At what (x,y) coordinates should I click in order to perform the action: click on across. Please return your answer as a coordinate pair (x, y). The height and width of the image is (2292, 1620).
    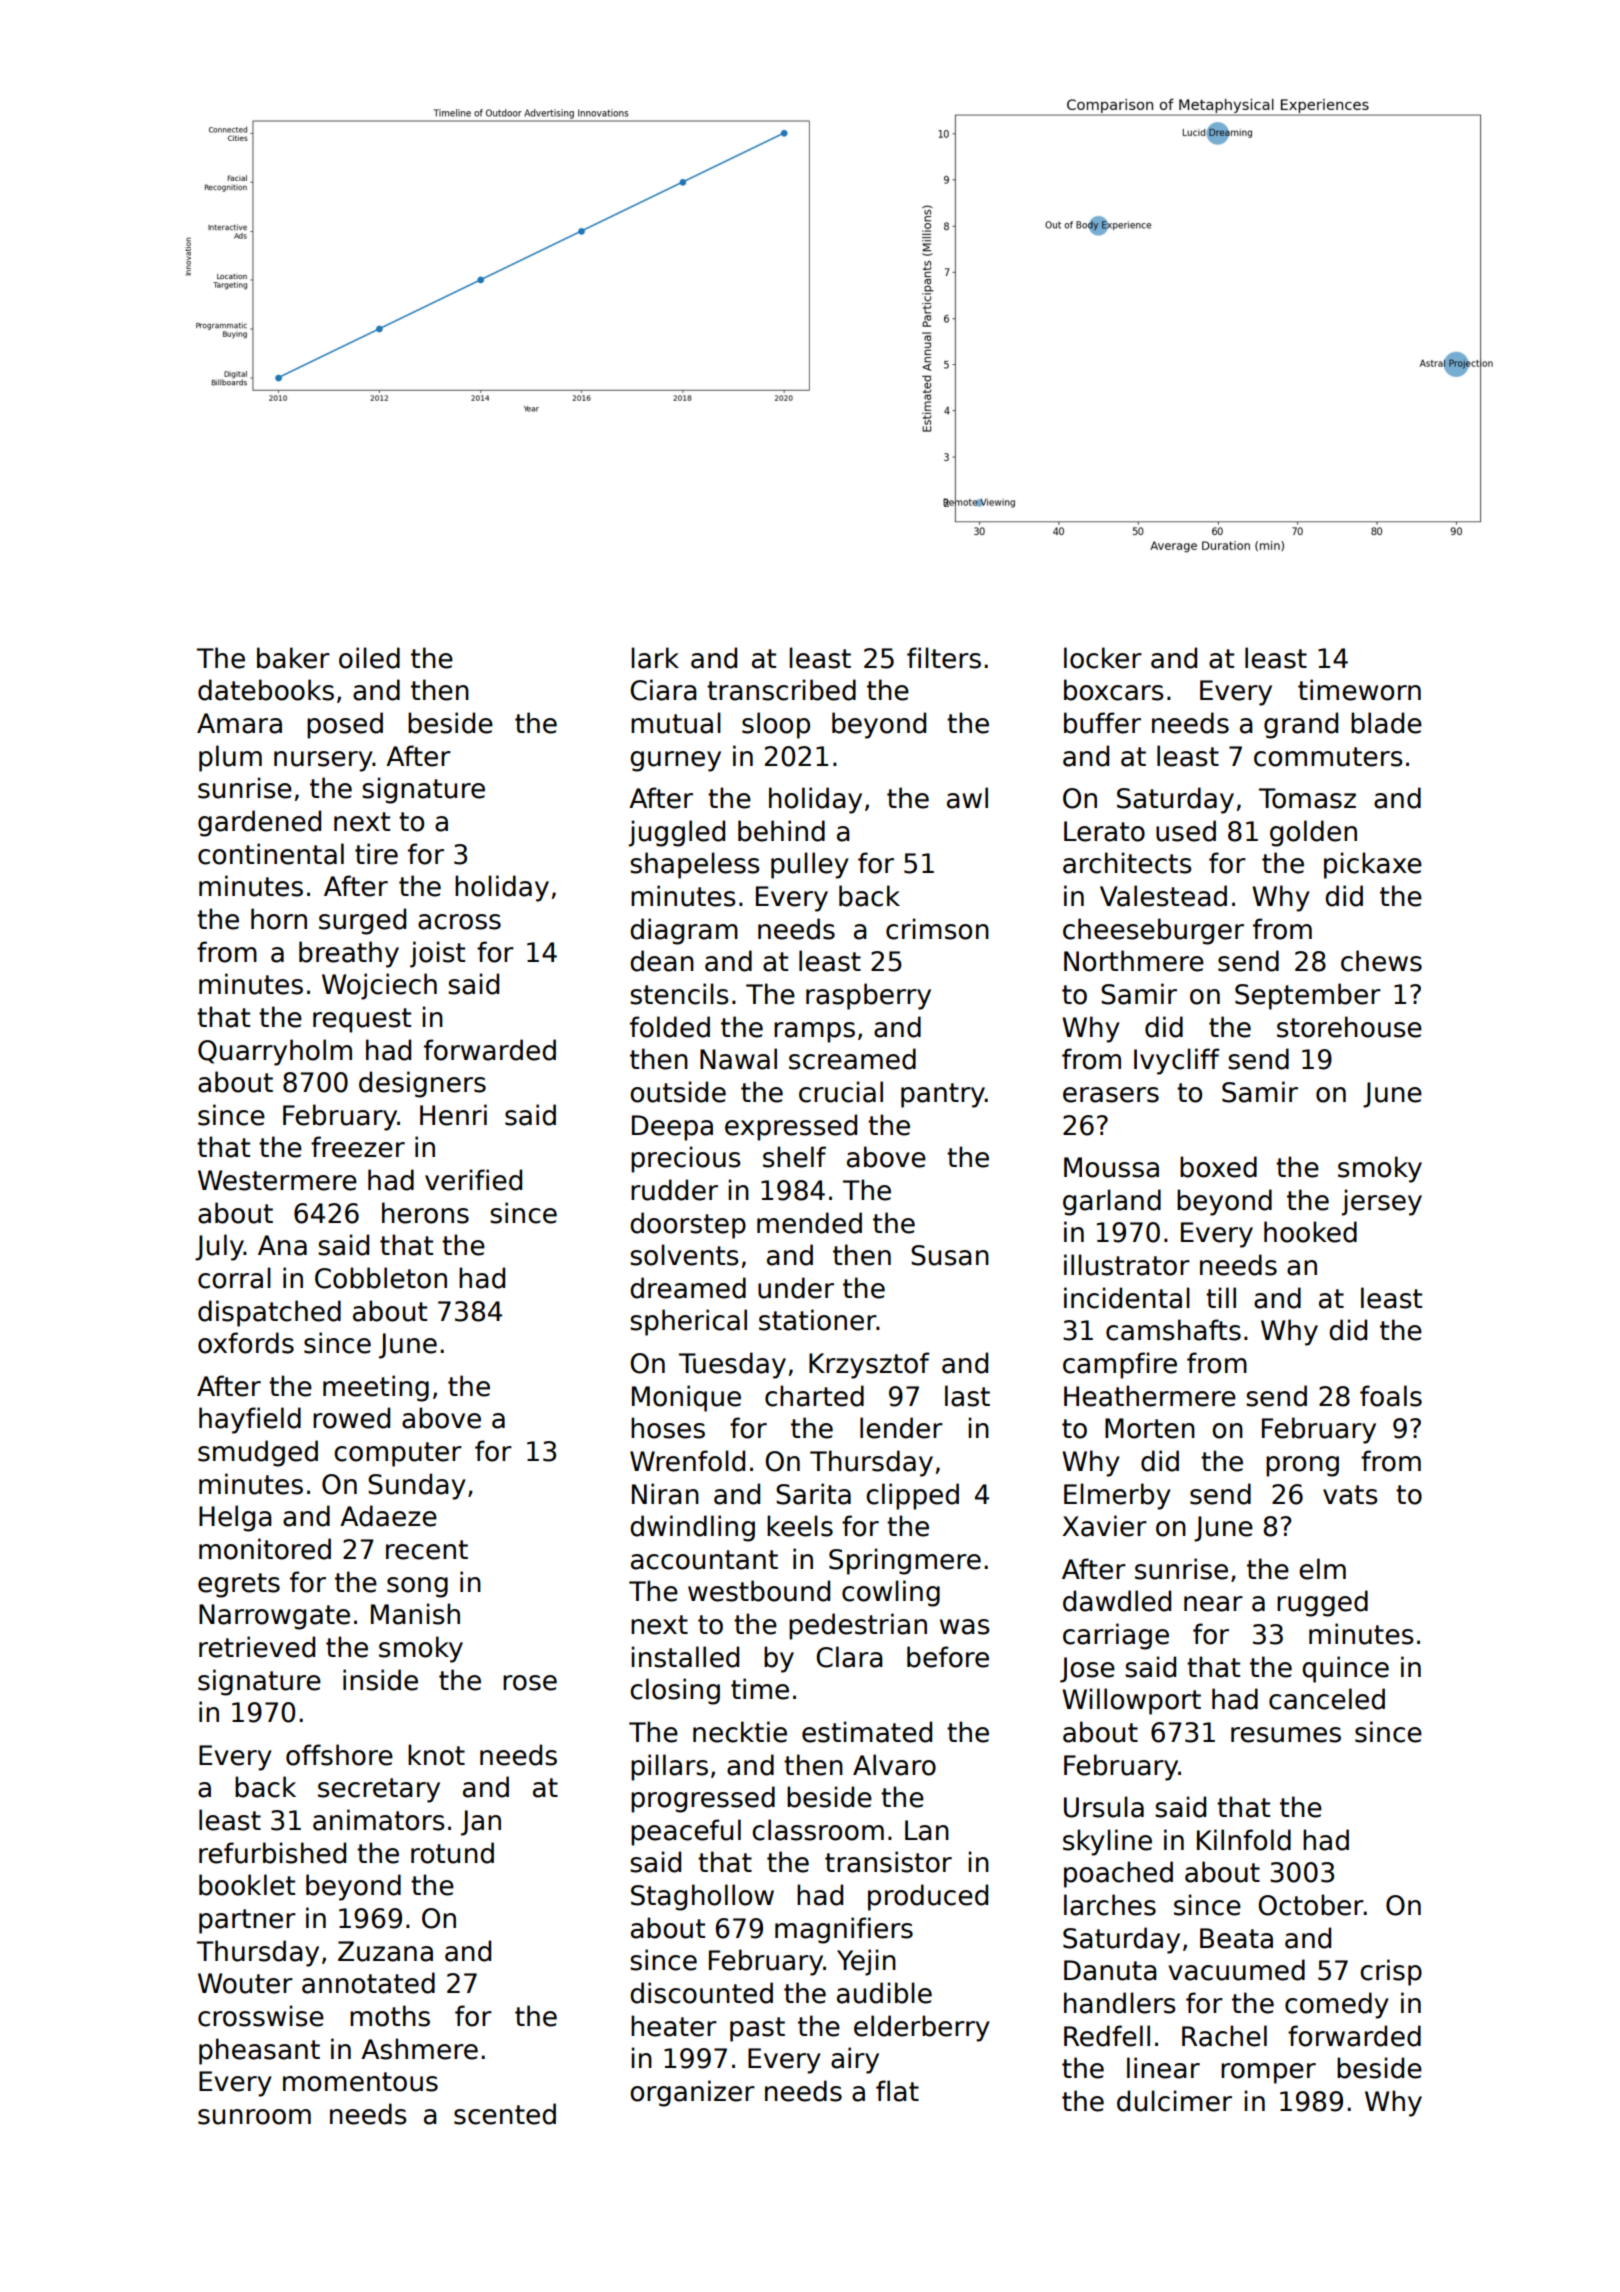
    Looking at the image, I should click on (459, 922).
